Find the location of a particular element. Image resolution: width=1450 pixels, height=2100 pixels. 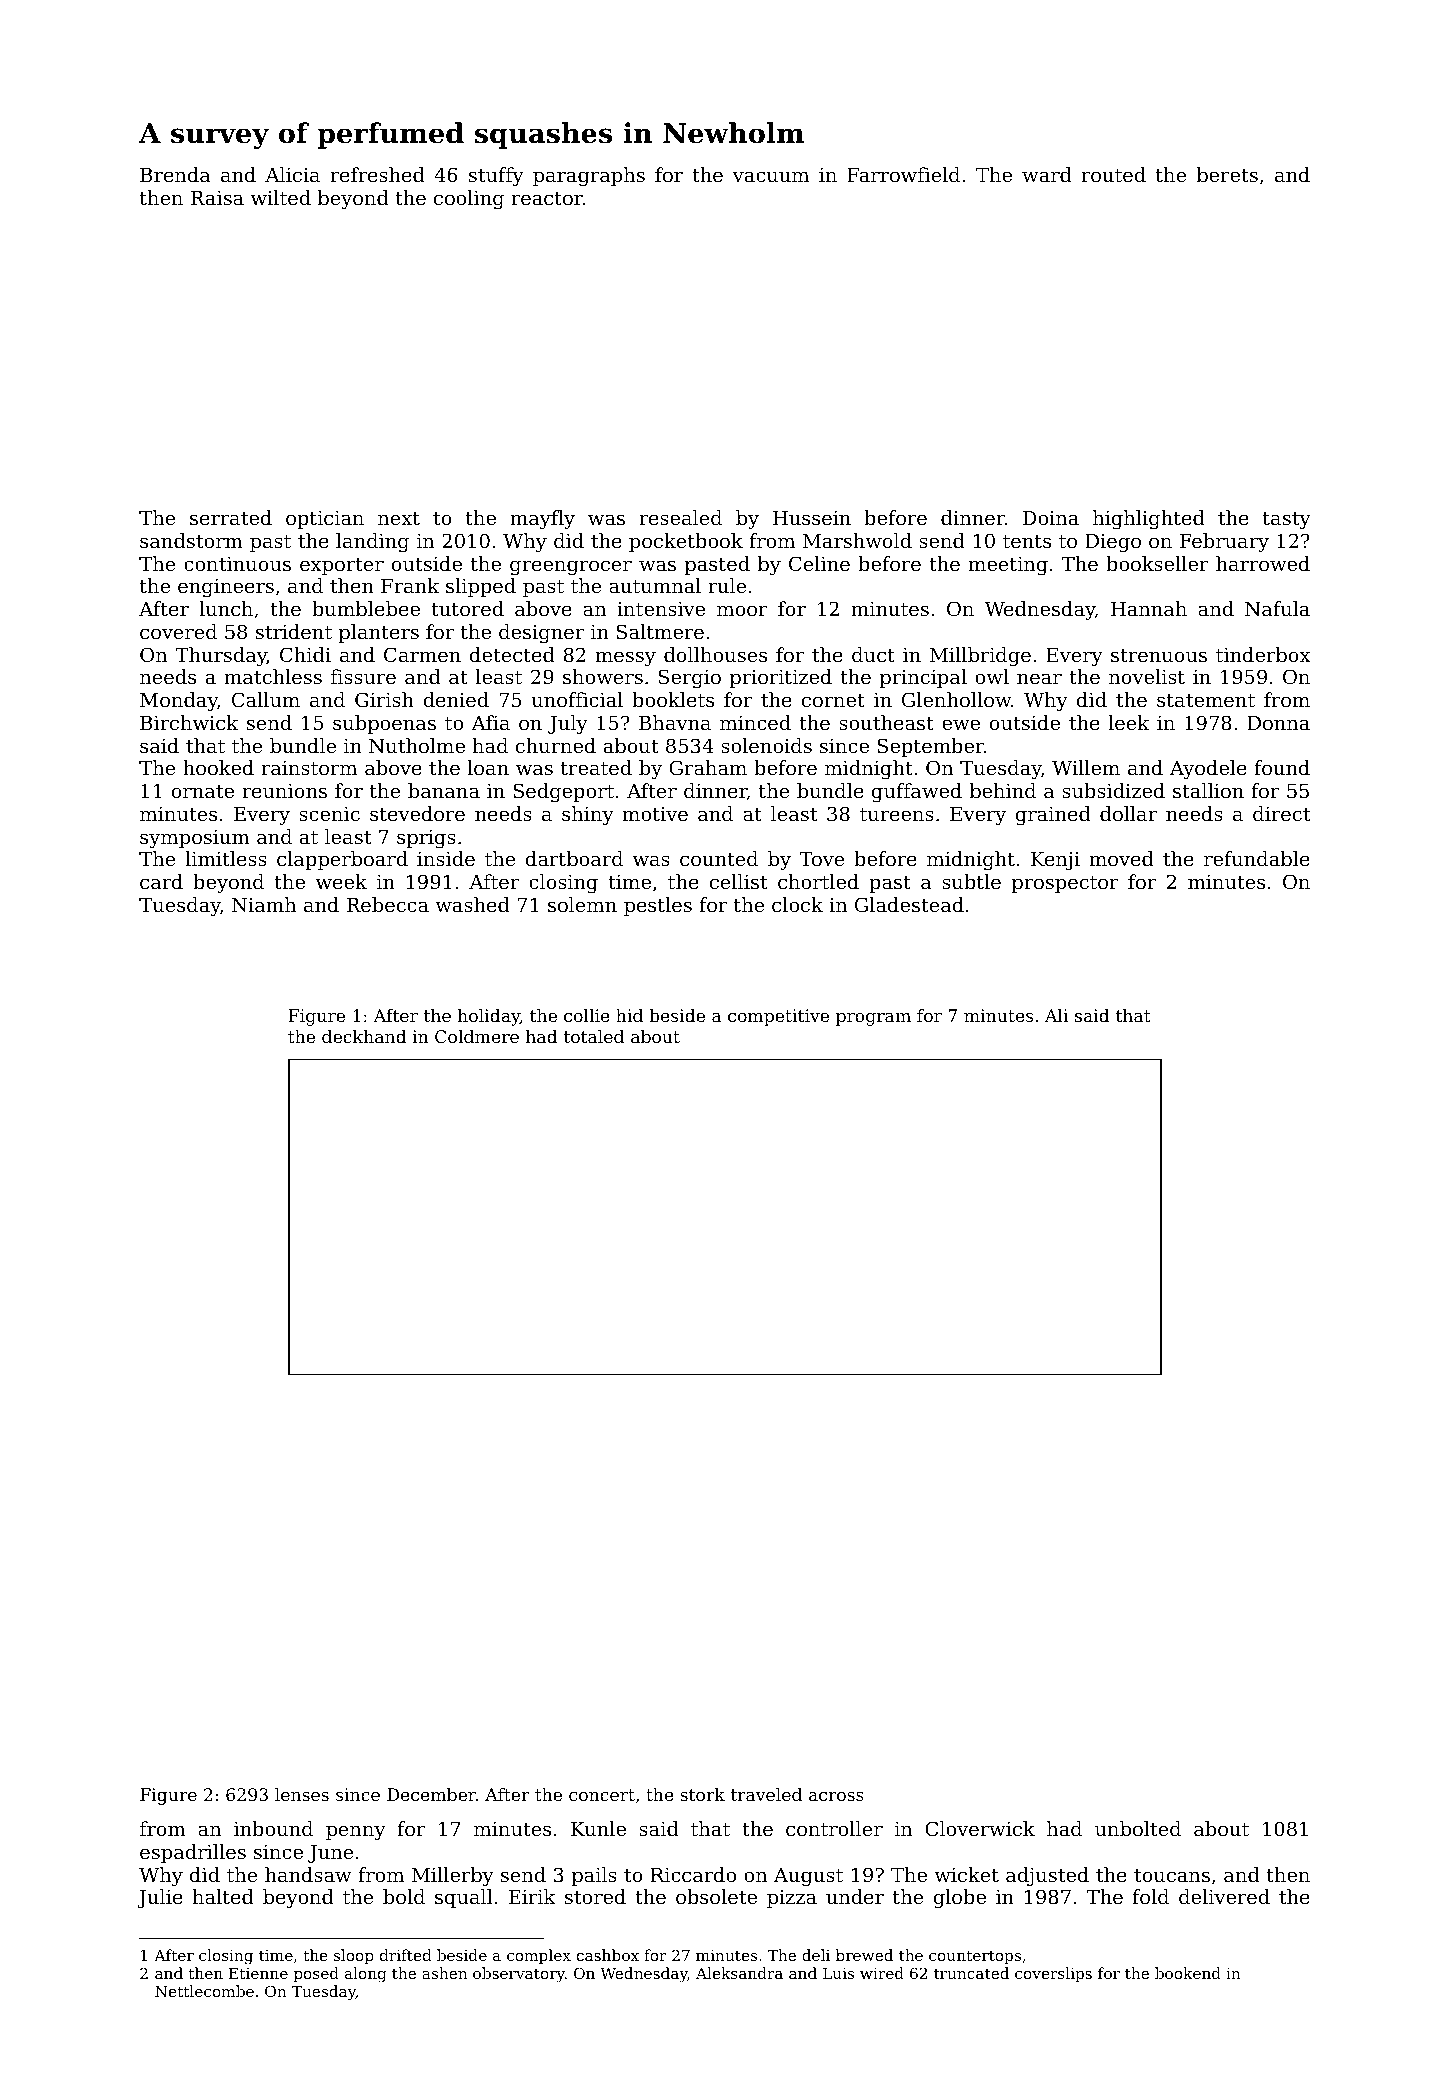

deckhand is located at coordinates (364, 1036).
